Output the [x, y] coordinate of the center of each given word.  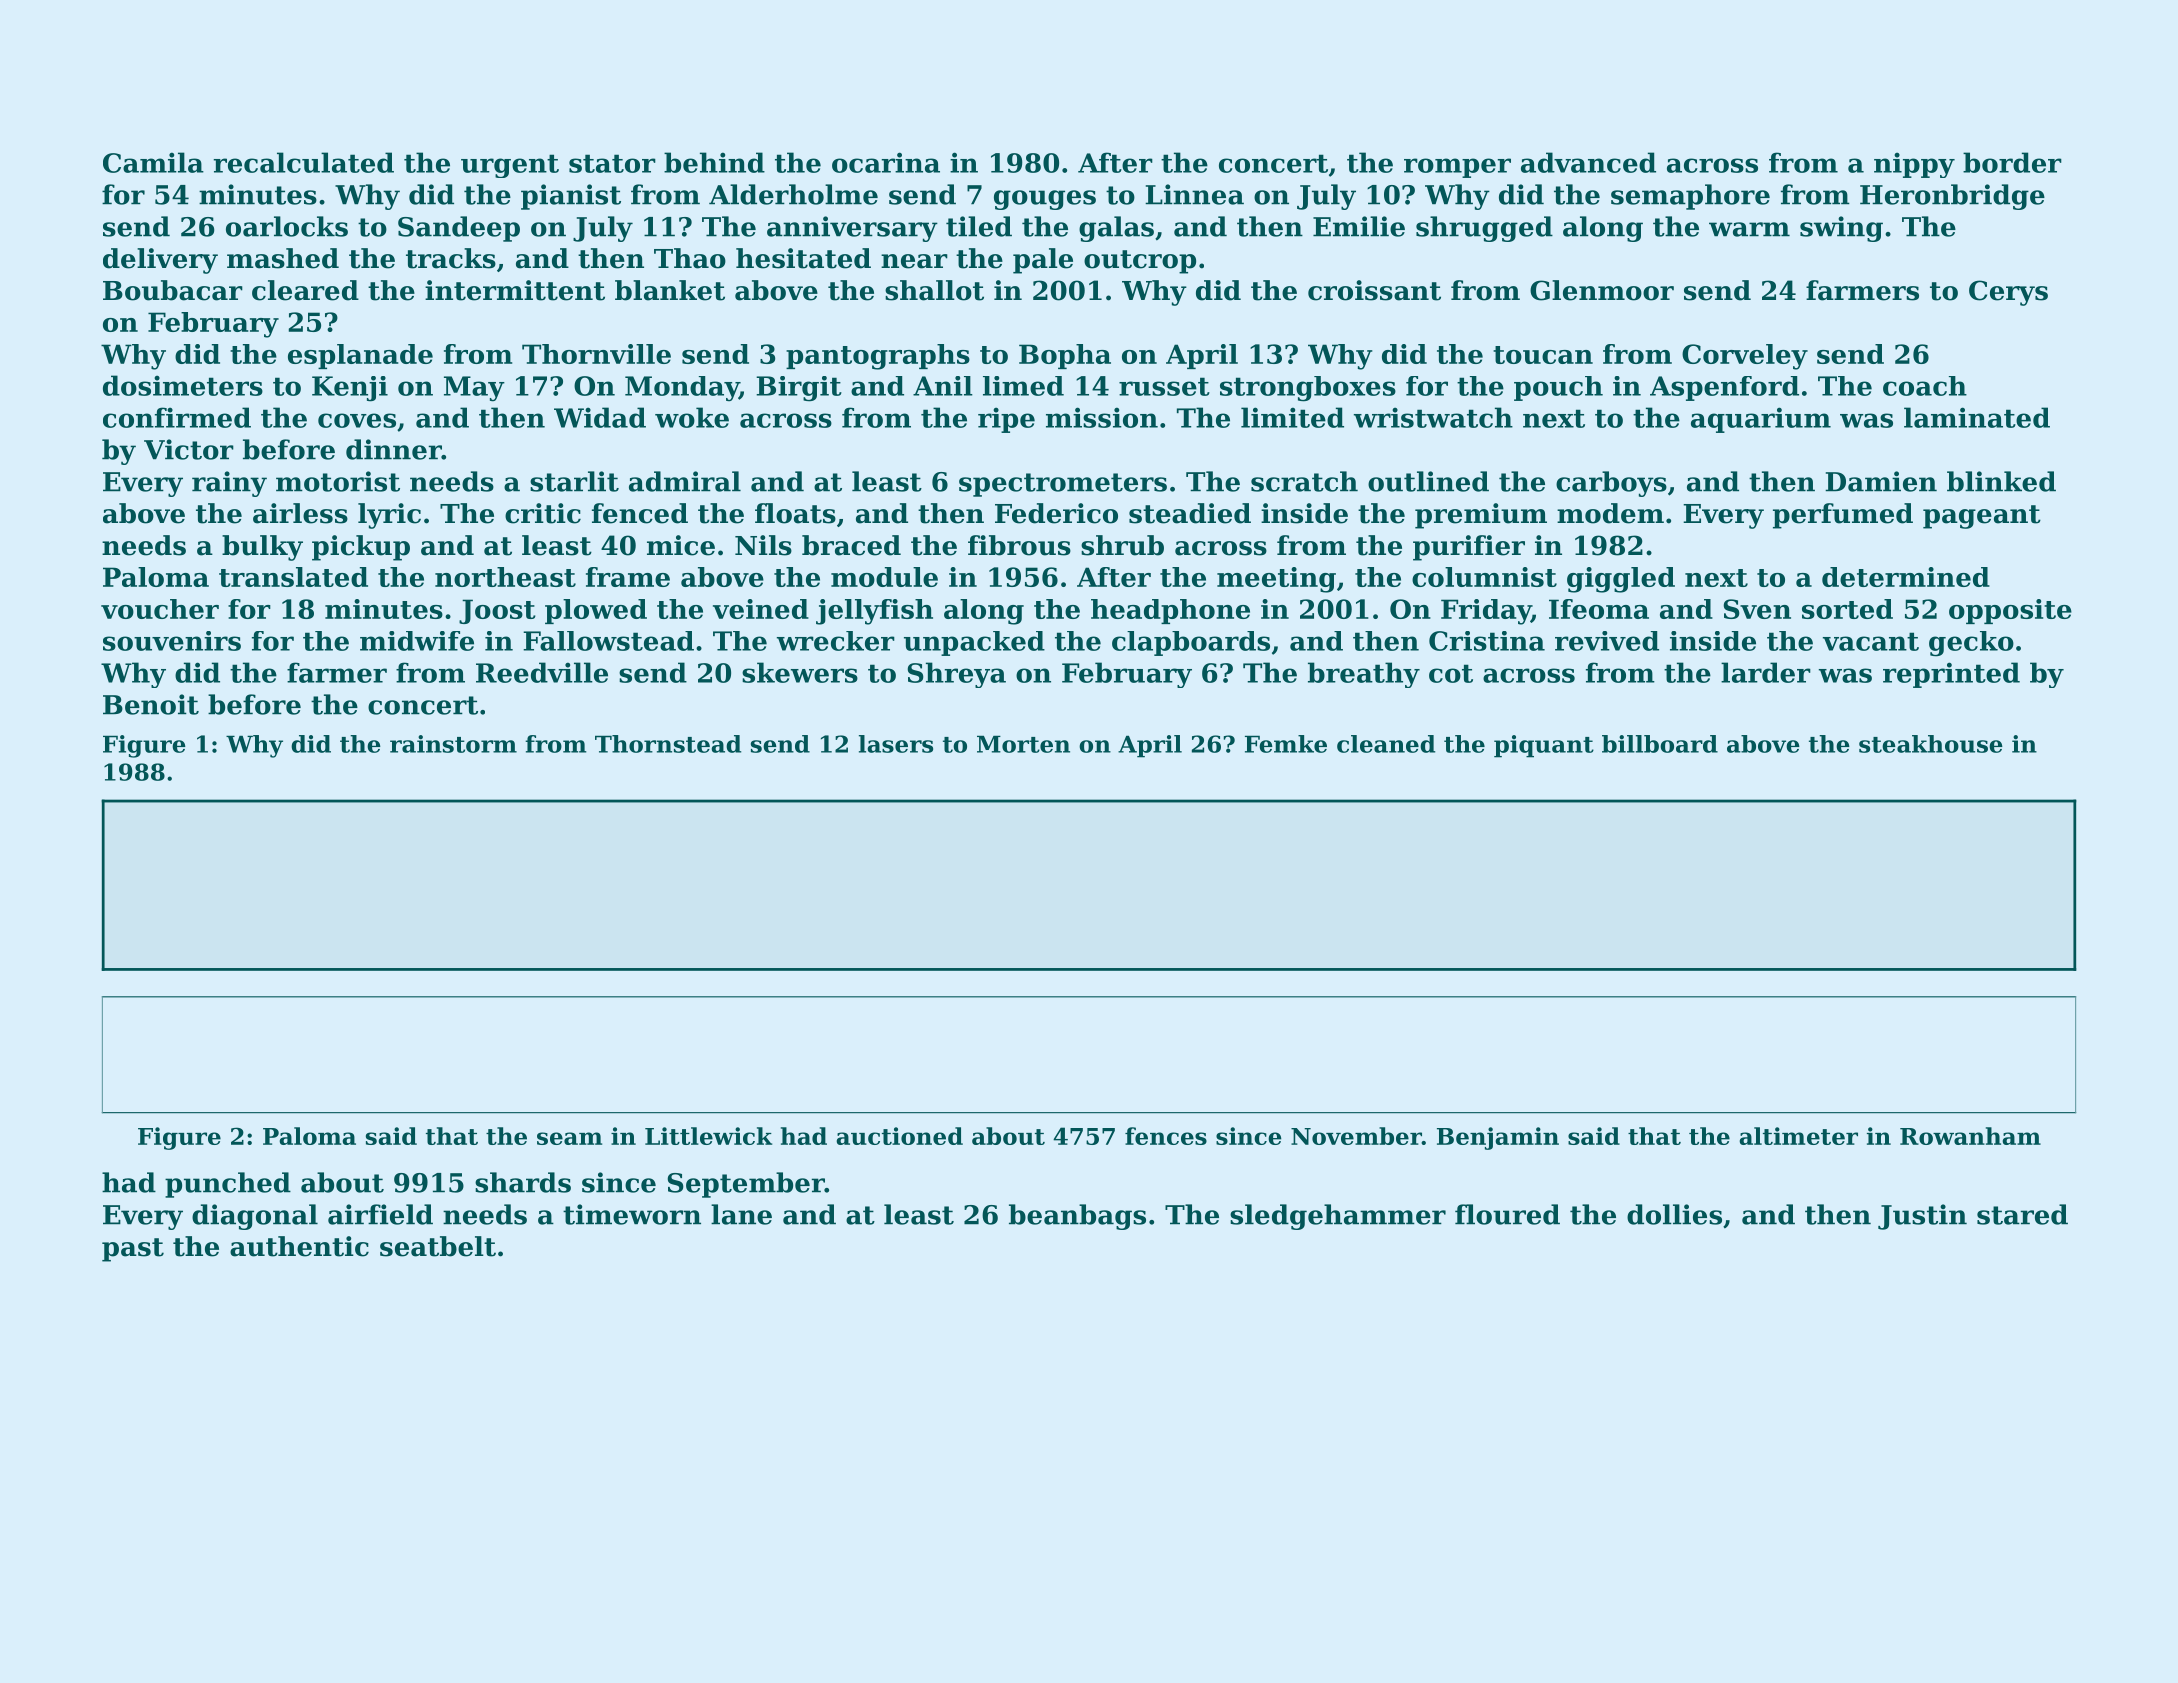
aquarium [1761, 420]
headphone [1170, 611]
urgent [510, 166]
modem [1610, 513]
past [133, 1250]
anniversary [852, 229]
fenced [640, 513]
